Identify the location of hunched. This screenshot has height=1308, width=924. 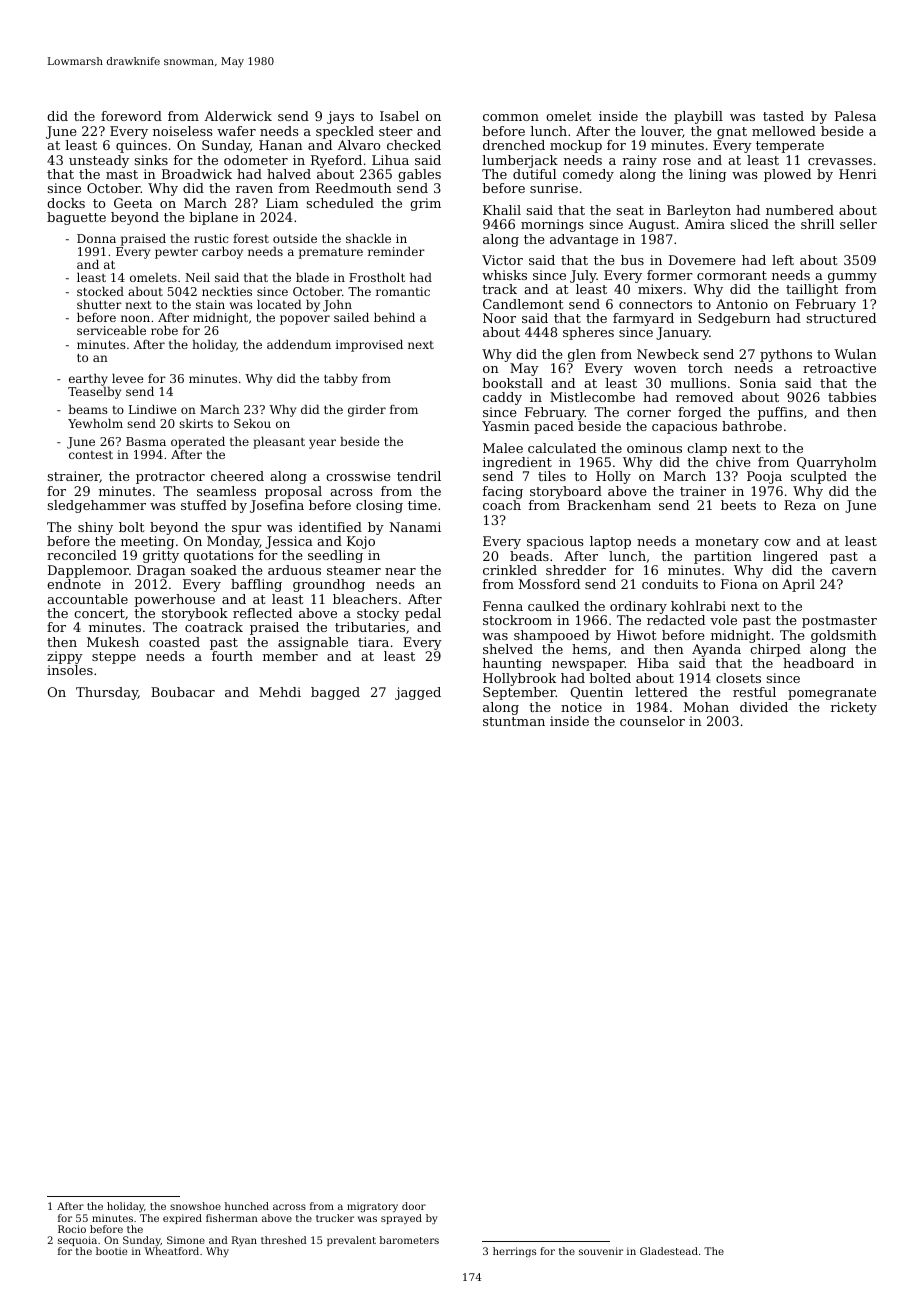
(247, 1206).
